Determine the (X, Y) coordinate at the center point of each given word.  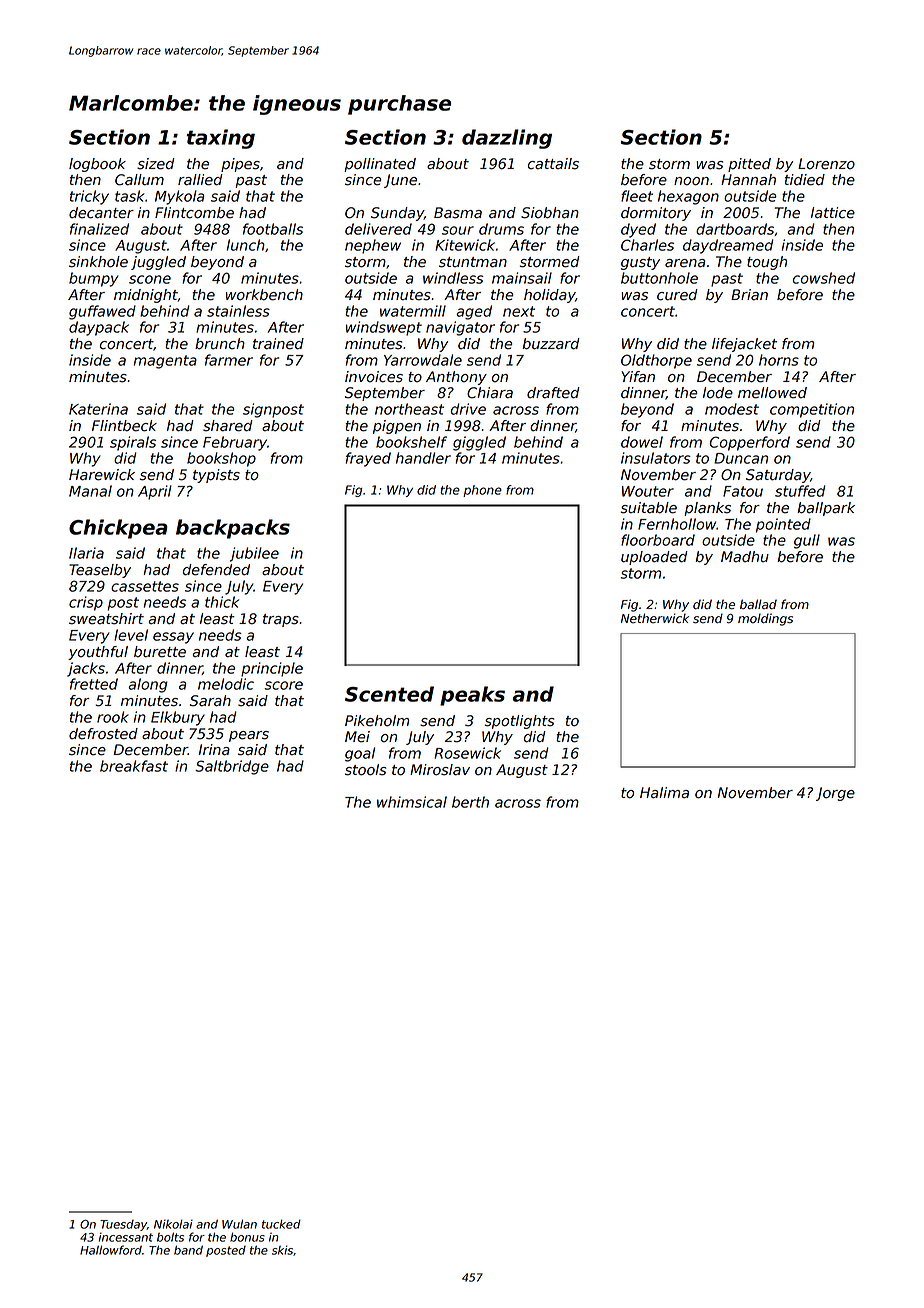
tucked (281, 1224)
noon (691, 181)
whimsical (412, 802)
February (235, 443)
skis (282, 1250)
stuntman (473, 262)
